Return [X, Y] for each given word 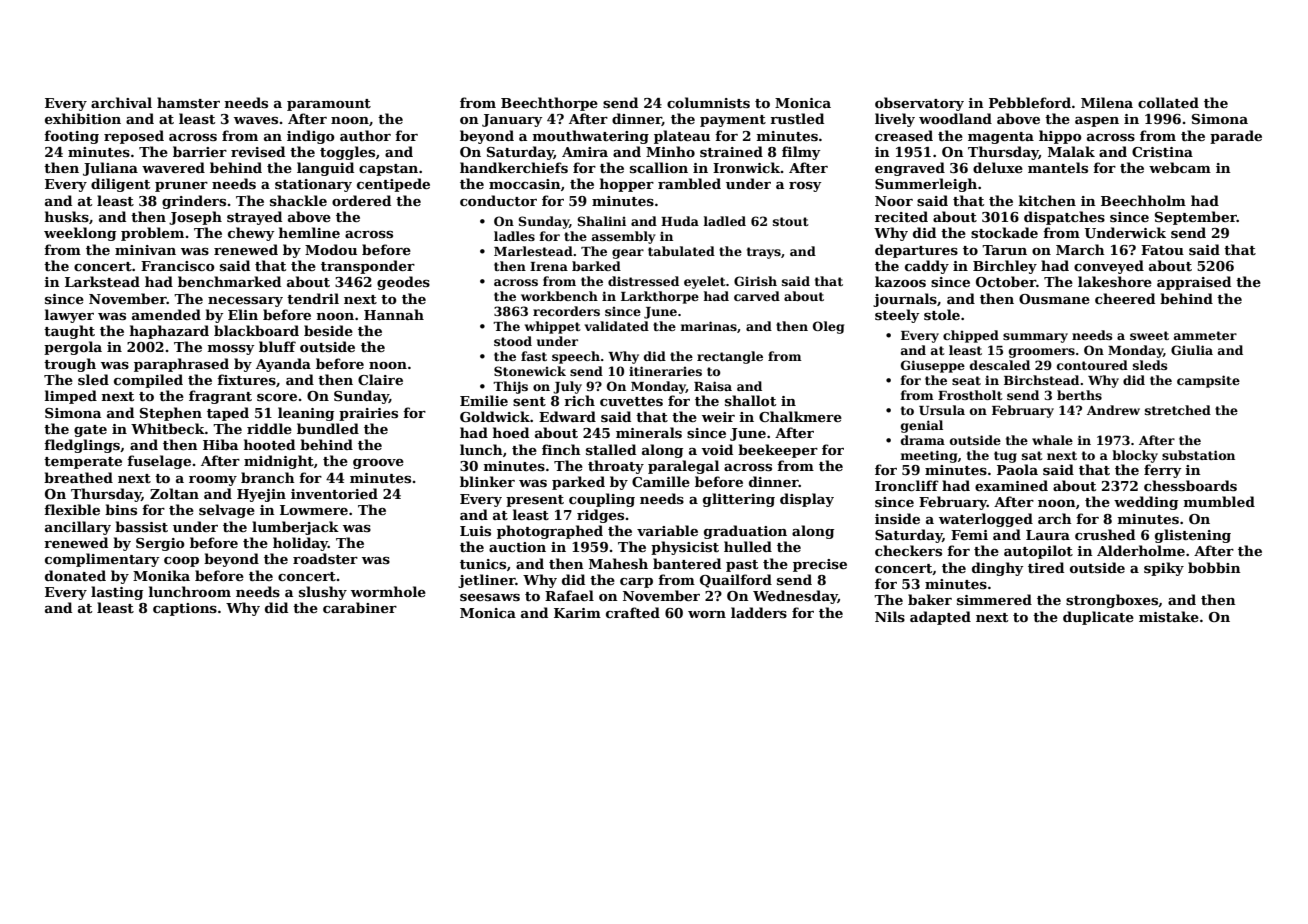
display [807, 500]
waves [256, 120]
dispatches [1064, 218]
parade [1236, 137]
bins [121, 509]
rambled [689, 183]
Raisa [713, 386]
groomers [1042, 353]
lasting [117, 593]
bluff [277, 346]
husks [67, 216]
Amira [585, 152]
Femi [969, 535]
